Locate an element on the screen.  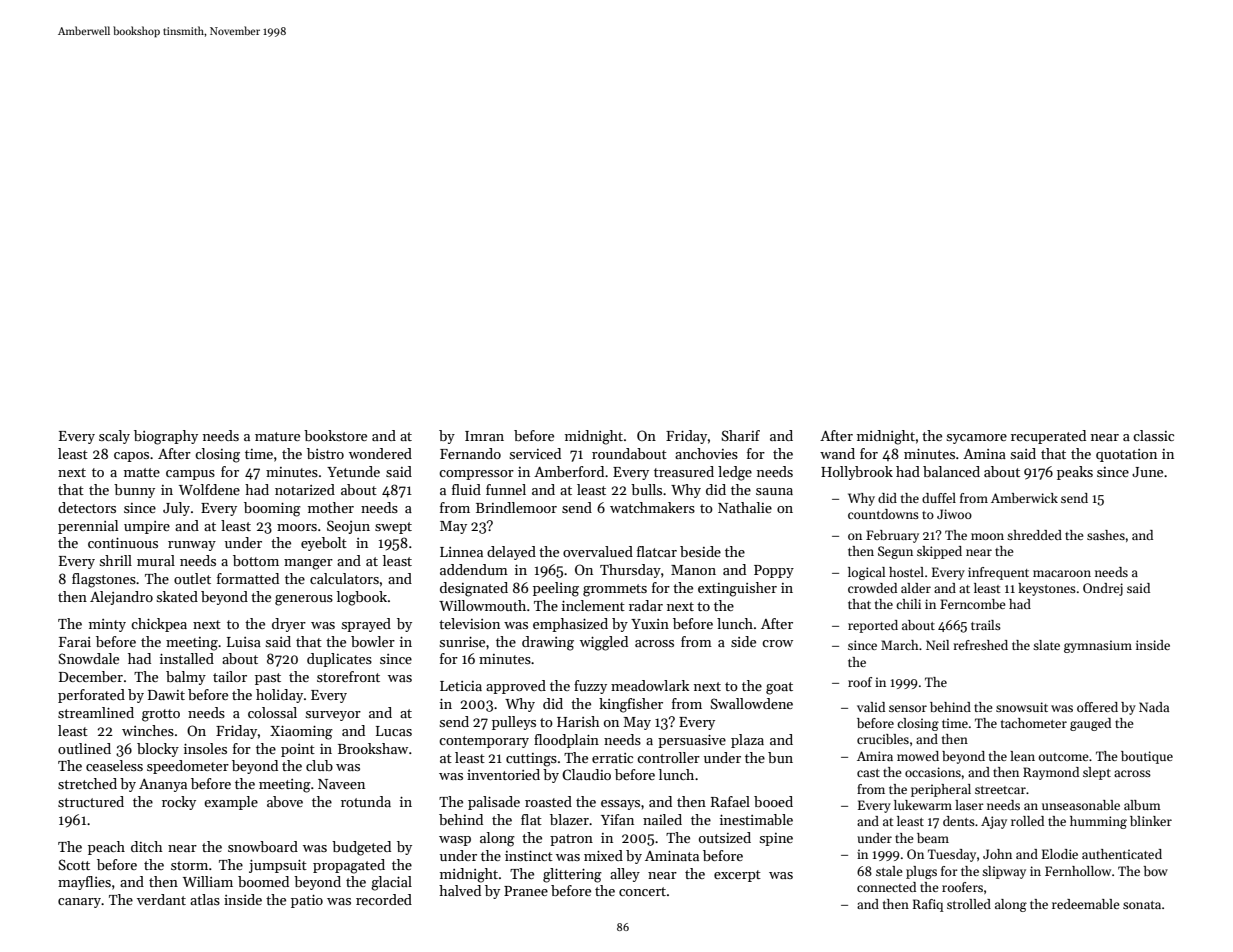
Claudio is located at coordinates (586, 774).
